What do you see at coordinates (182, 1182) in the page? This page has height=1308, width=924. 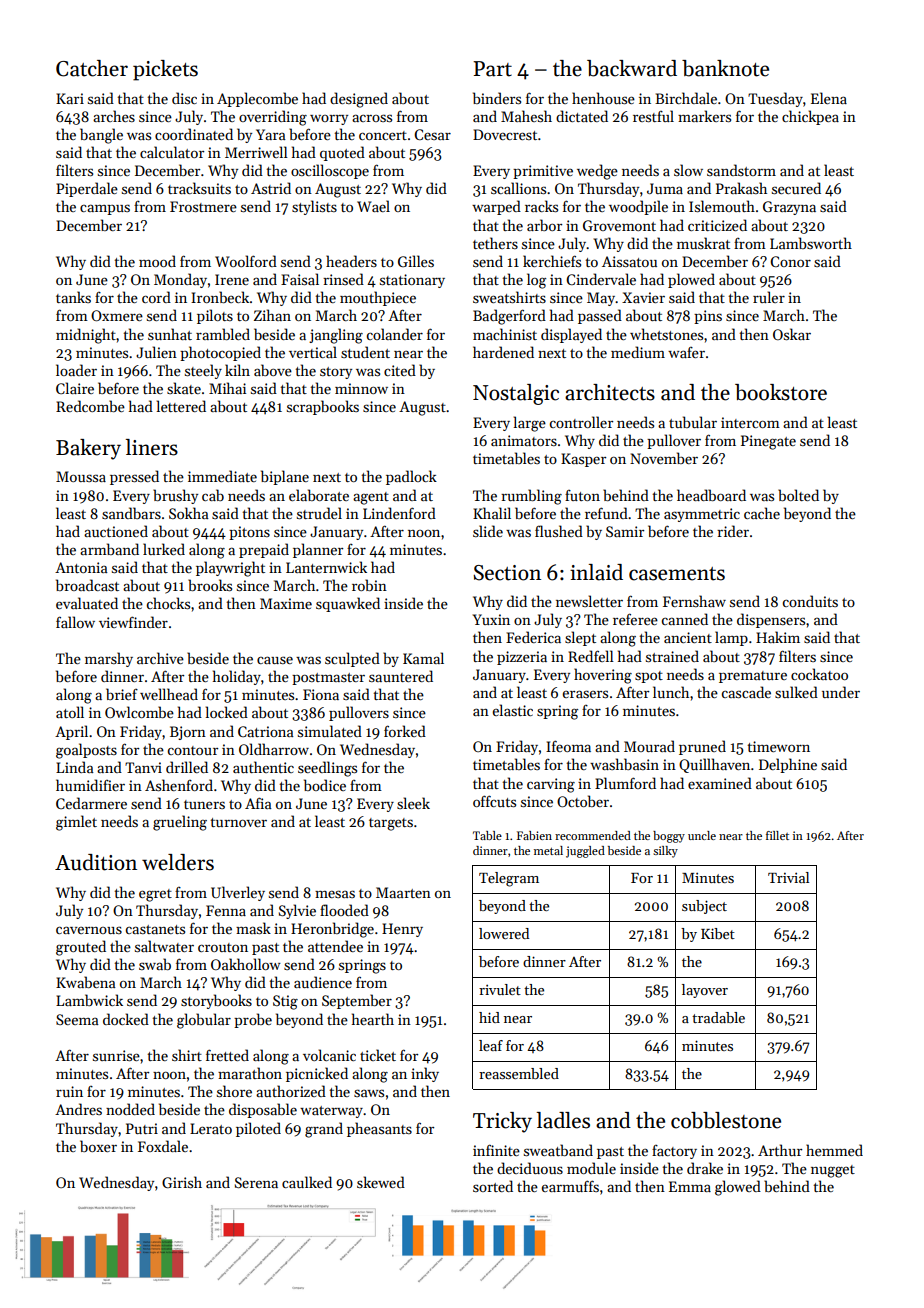 I see `Girish` at bounding box center [182, 1182].
